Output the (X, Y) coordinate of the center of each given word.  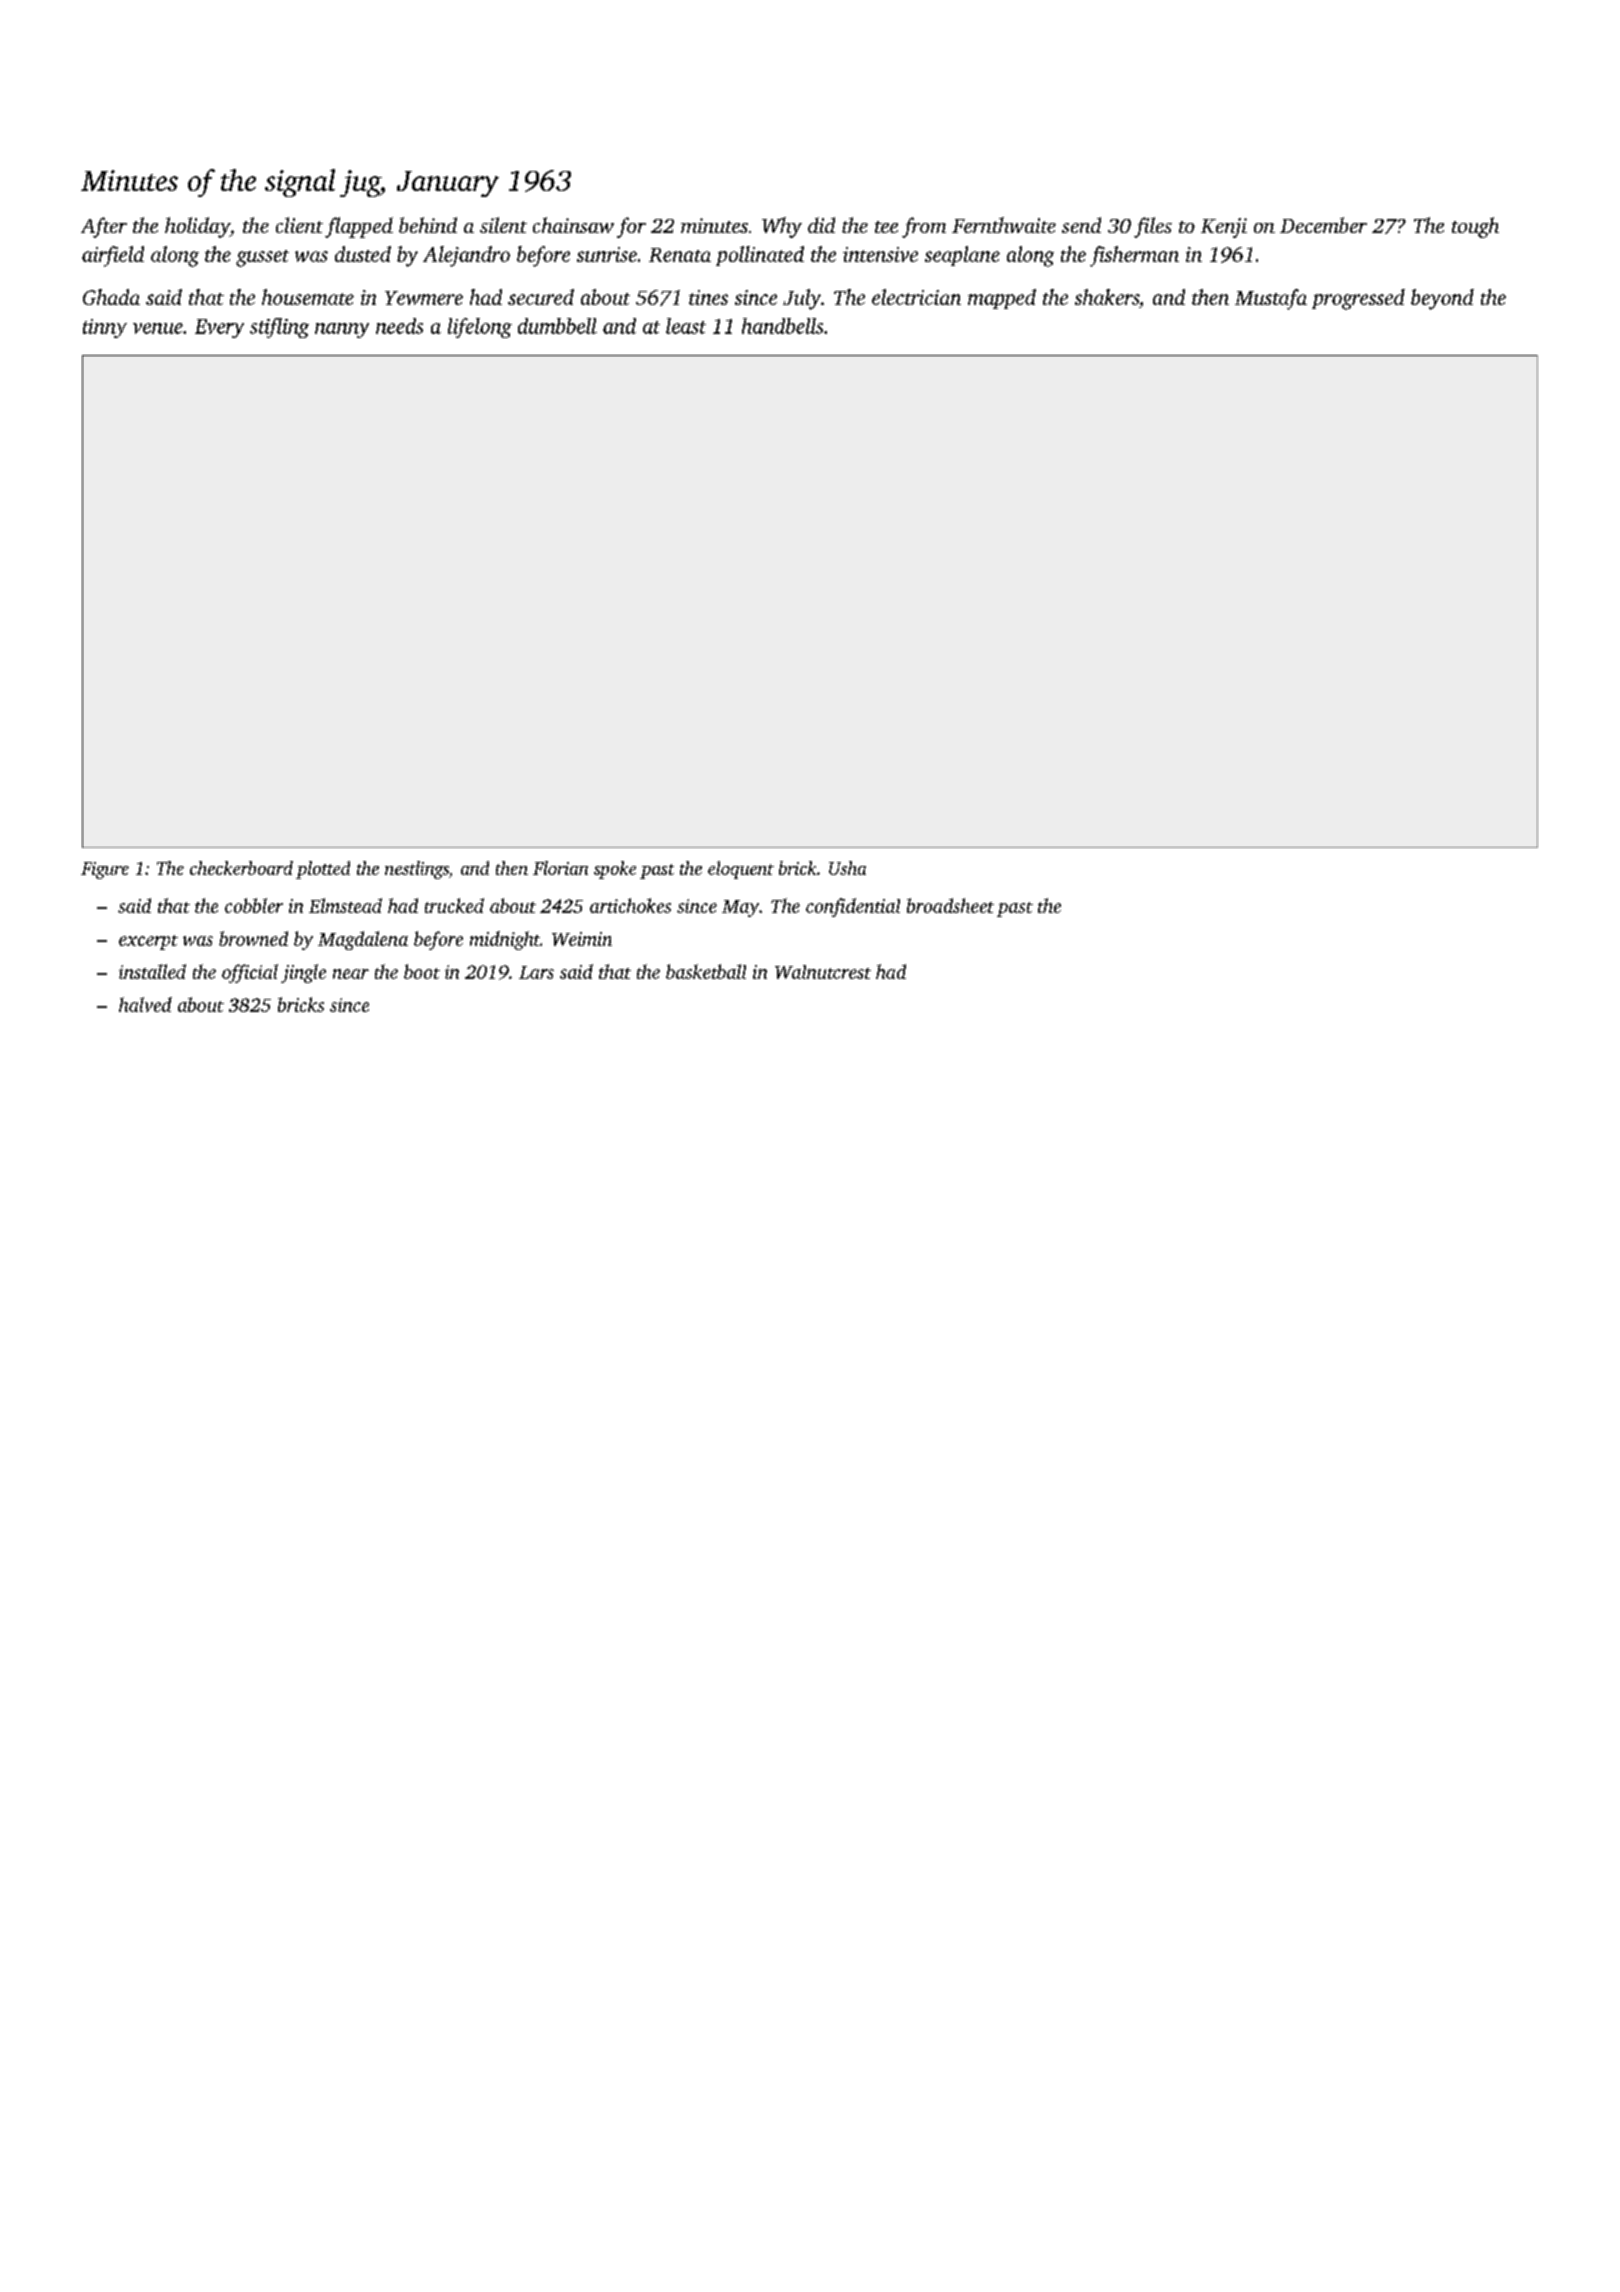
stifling (279, 328)
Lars (536, 972)
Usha (847, 868)
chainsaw (573, 225)
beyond (1442, 299)
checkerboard (241, 868)
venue (158, 328)
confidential (853, 907)
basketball (706, 971)
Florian (560, 868)
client (299, 225)
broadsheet (950, 905)
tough (1475, 227)
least (686, 326)
